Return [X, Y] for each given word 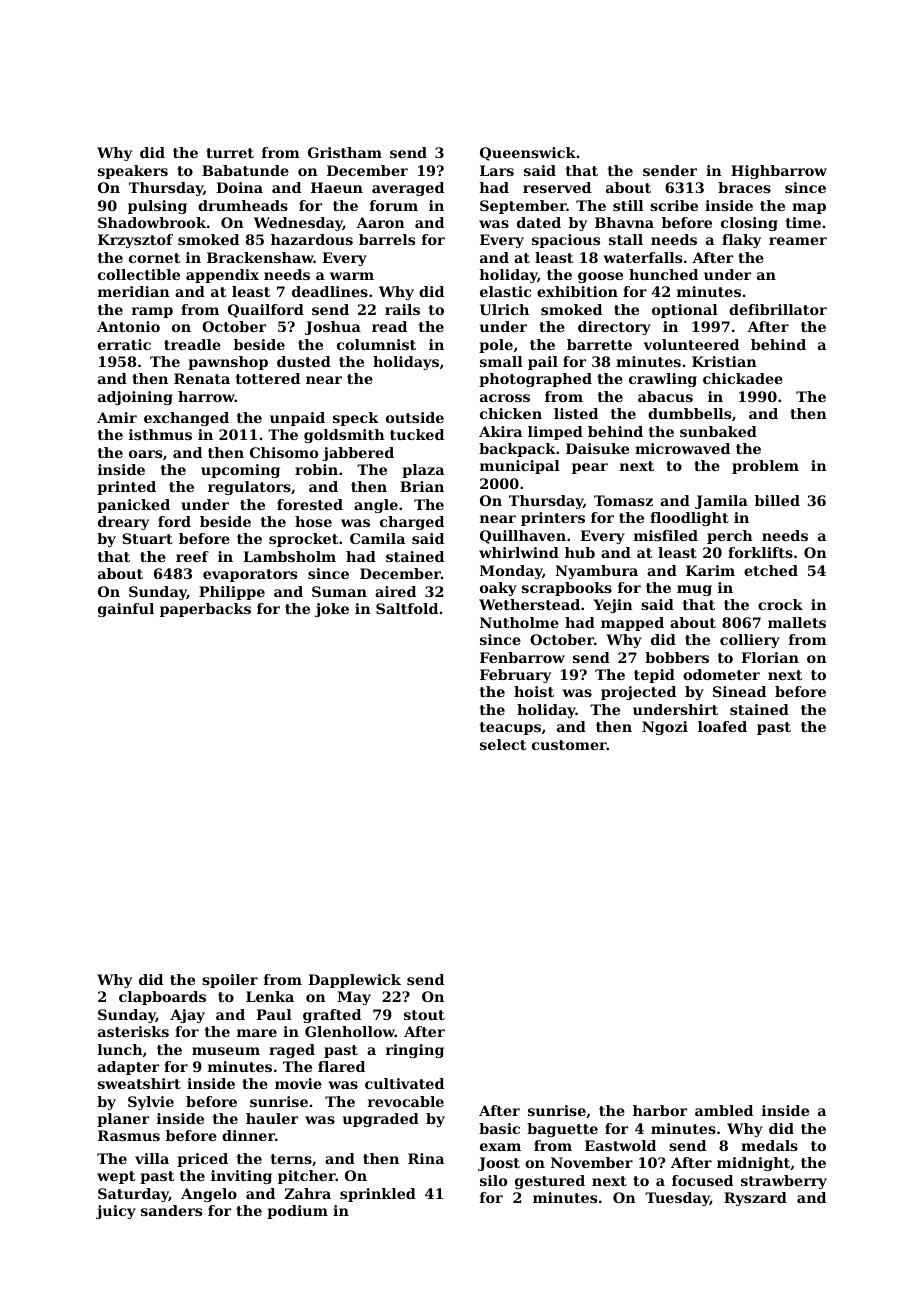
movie [298, 1083]
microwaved [682, 448]
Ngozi [665, 728]
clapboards [162, 998]
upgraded [381, 1120]
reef [192, 556]
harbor [660, 1110]
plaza [423, 471]
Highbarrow [779, 172]
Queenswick [528, 154]
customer [569, 745]
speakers [133, 172]
